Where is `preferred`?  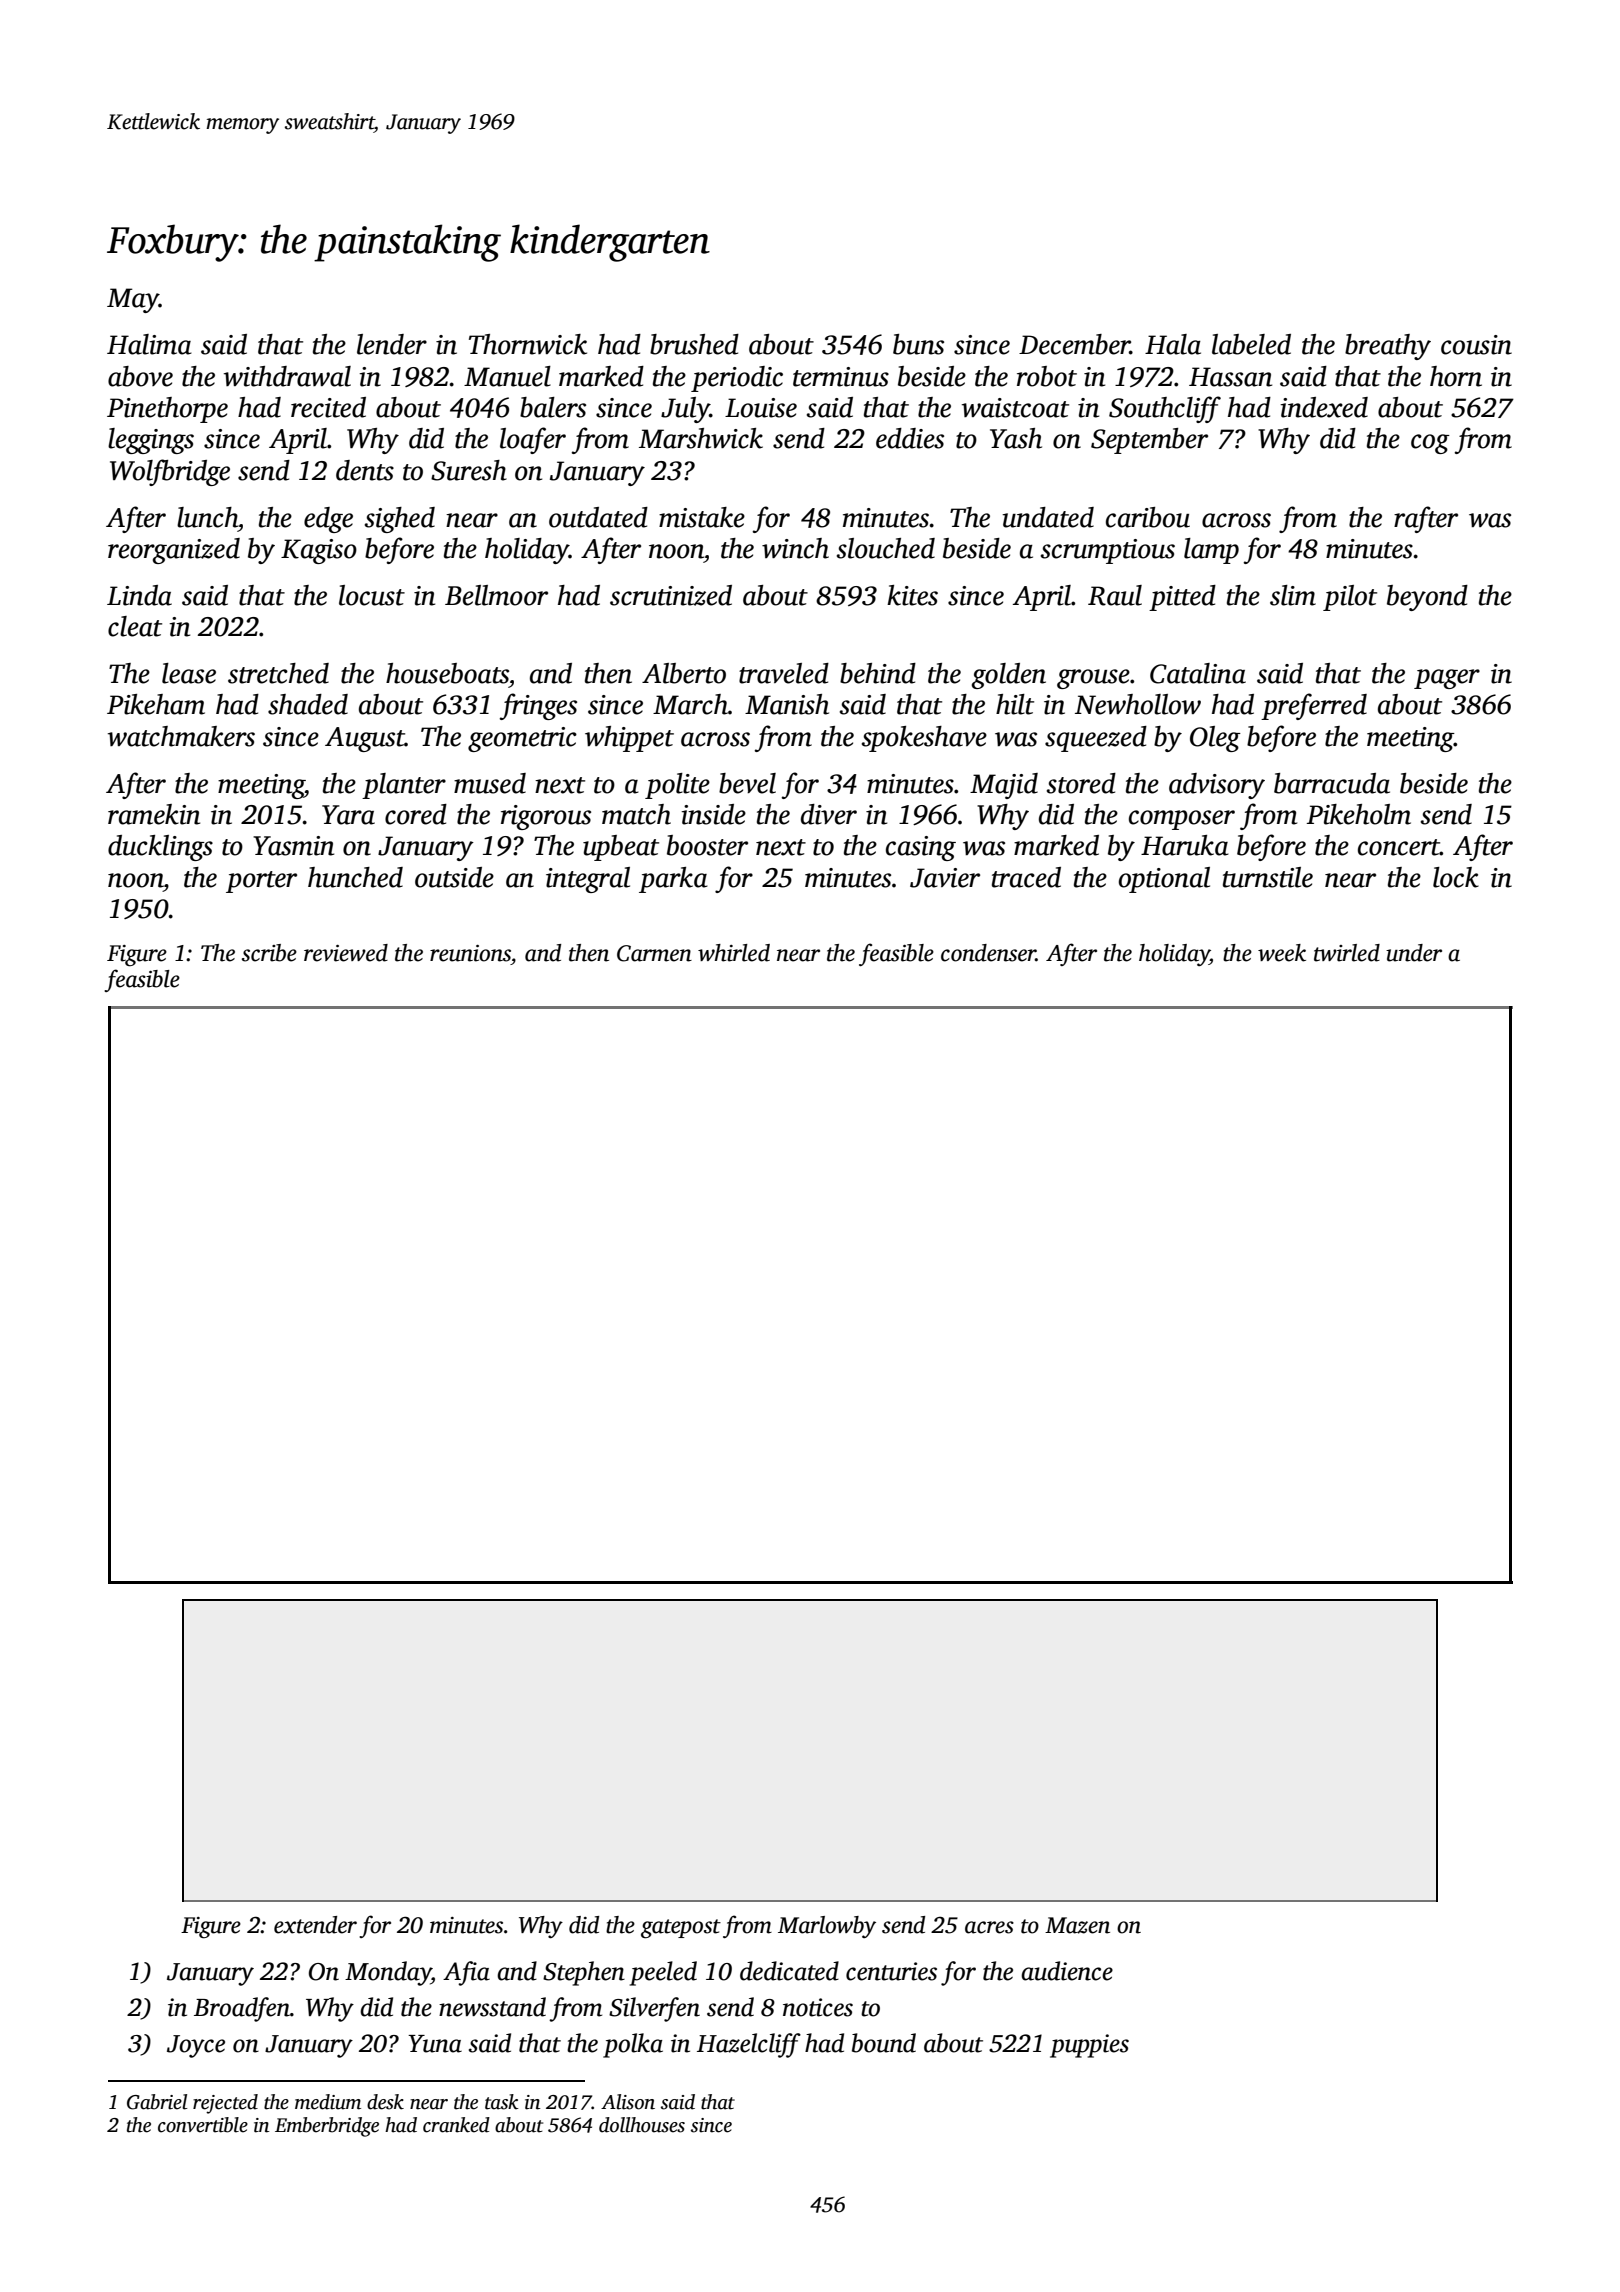 preferred is located at coordinates (1314, 706).
